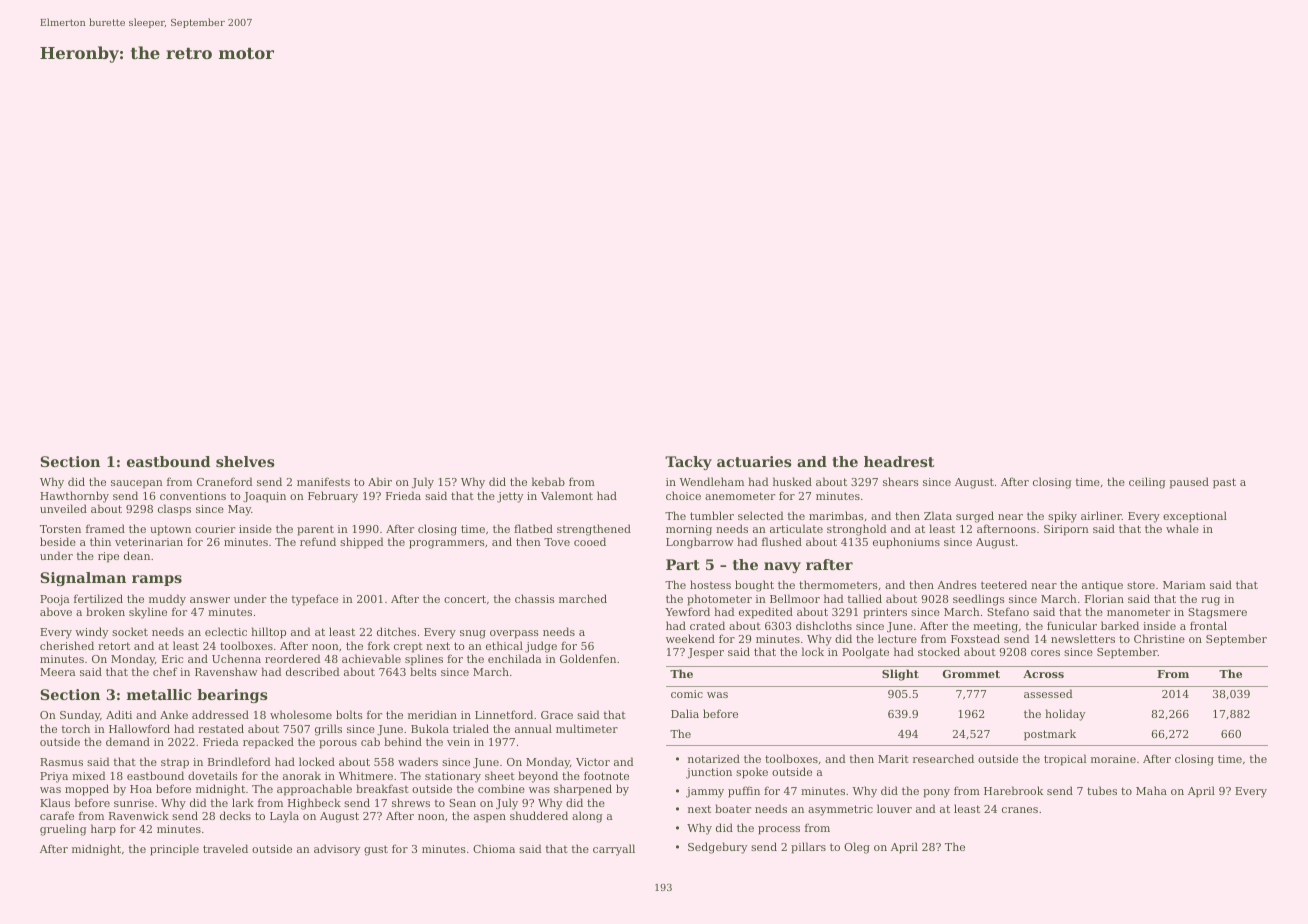  What do you see at coordinates (1048, 693) in the screenshot?
I see `assessed` at bounding box center [1048, 693].
